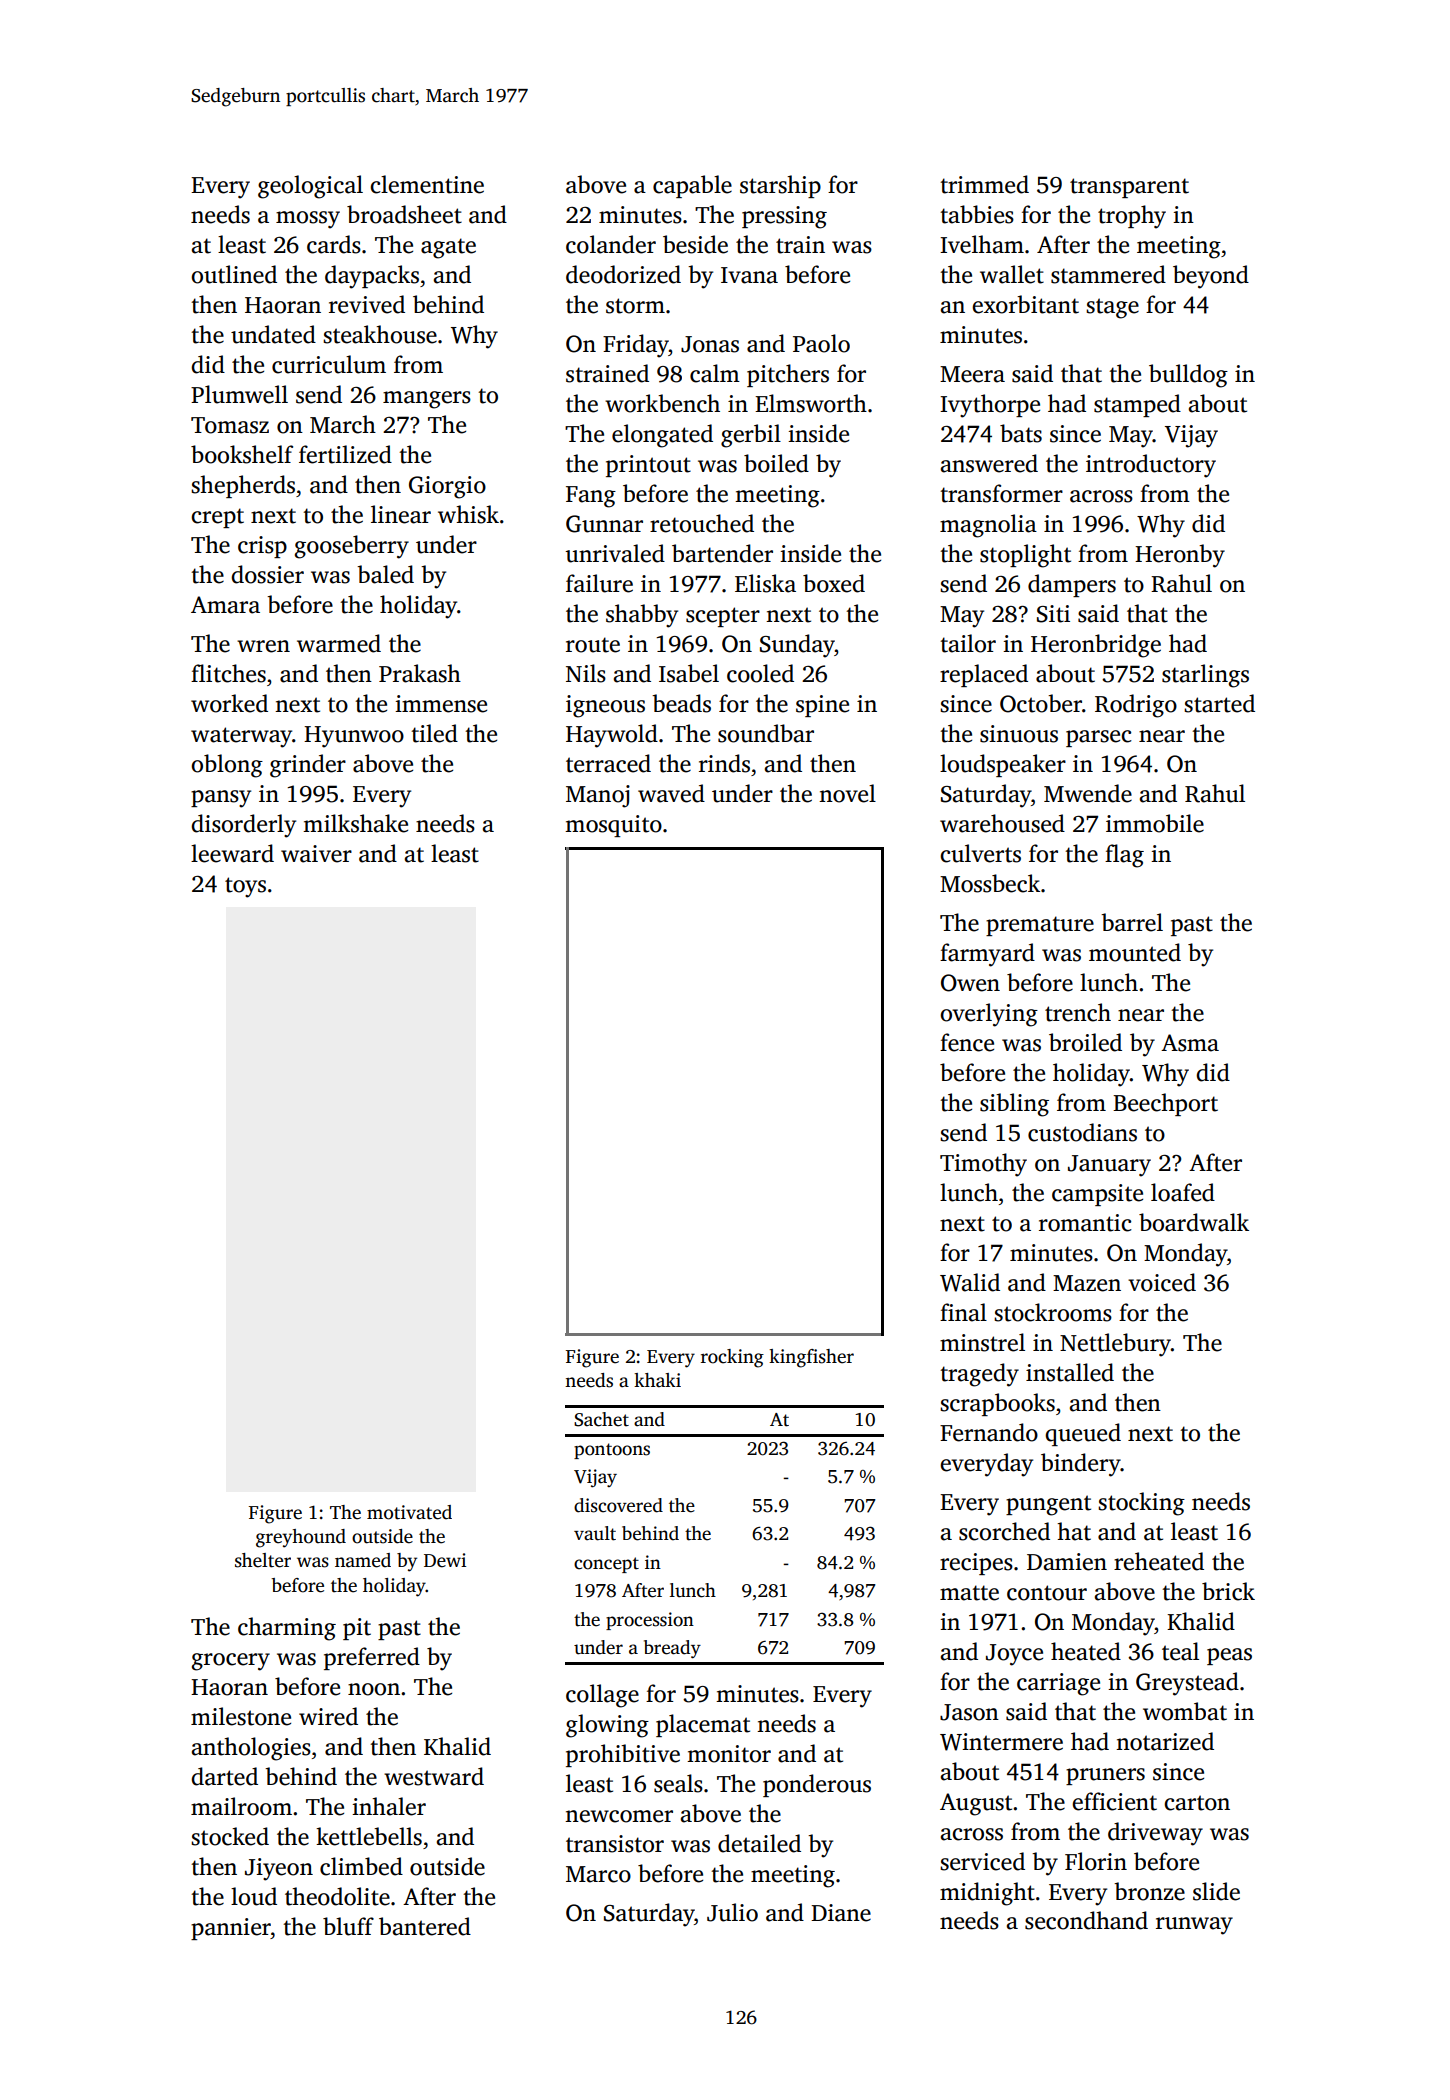  What do you see at coordinates (1165, 1104) in the screenshot?
I see `Beechport` at bounding box center [1165, 1104].
